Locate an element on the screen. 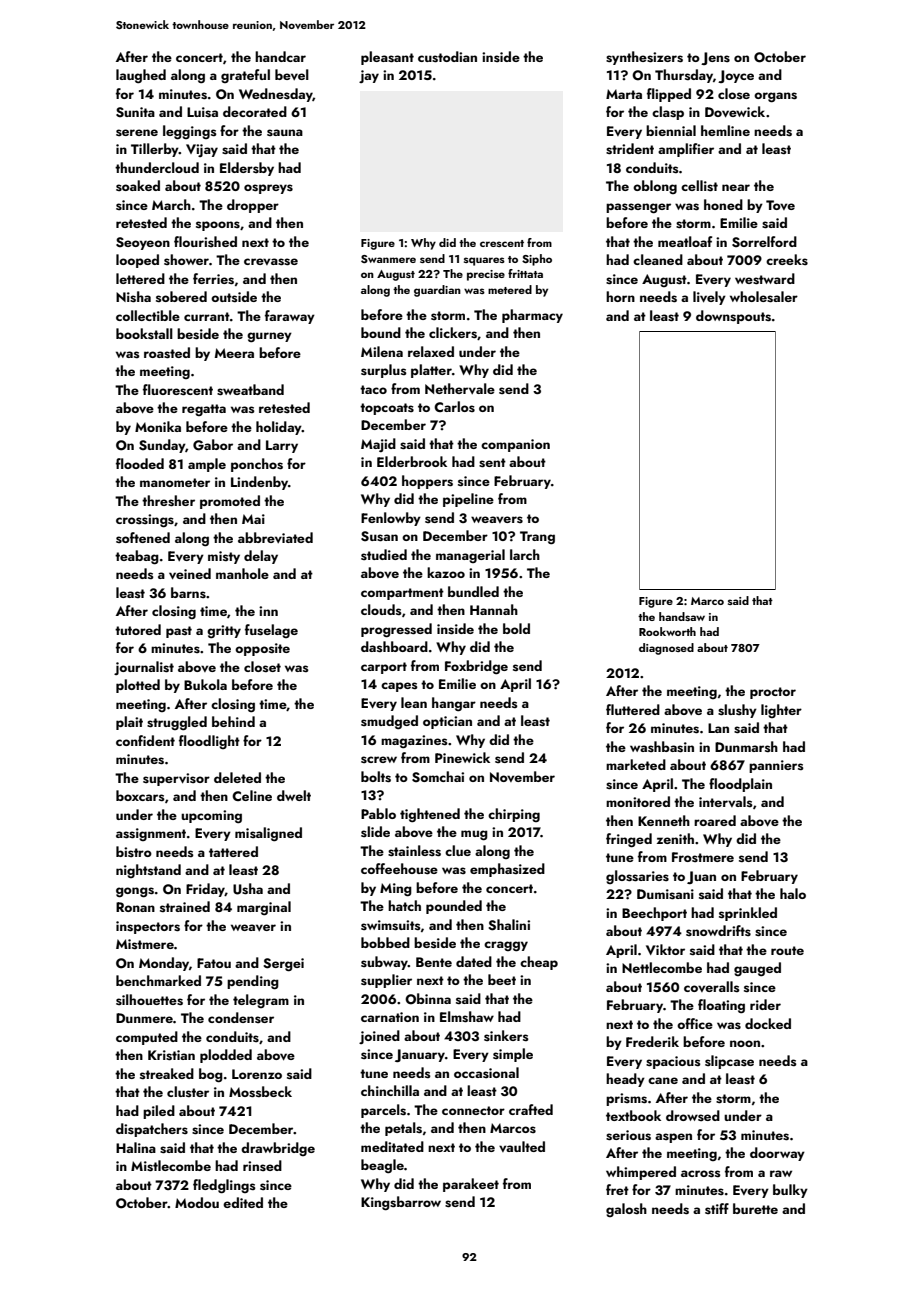 Image resolution: width=924 pixels, height=1308 pixels. marketed is located at coordinates (636, 764).
